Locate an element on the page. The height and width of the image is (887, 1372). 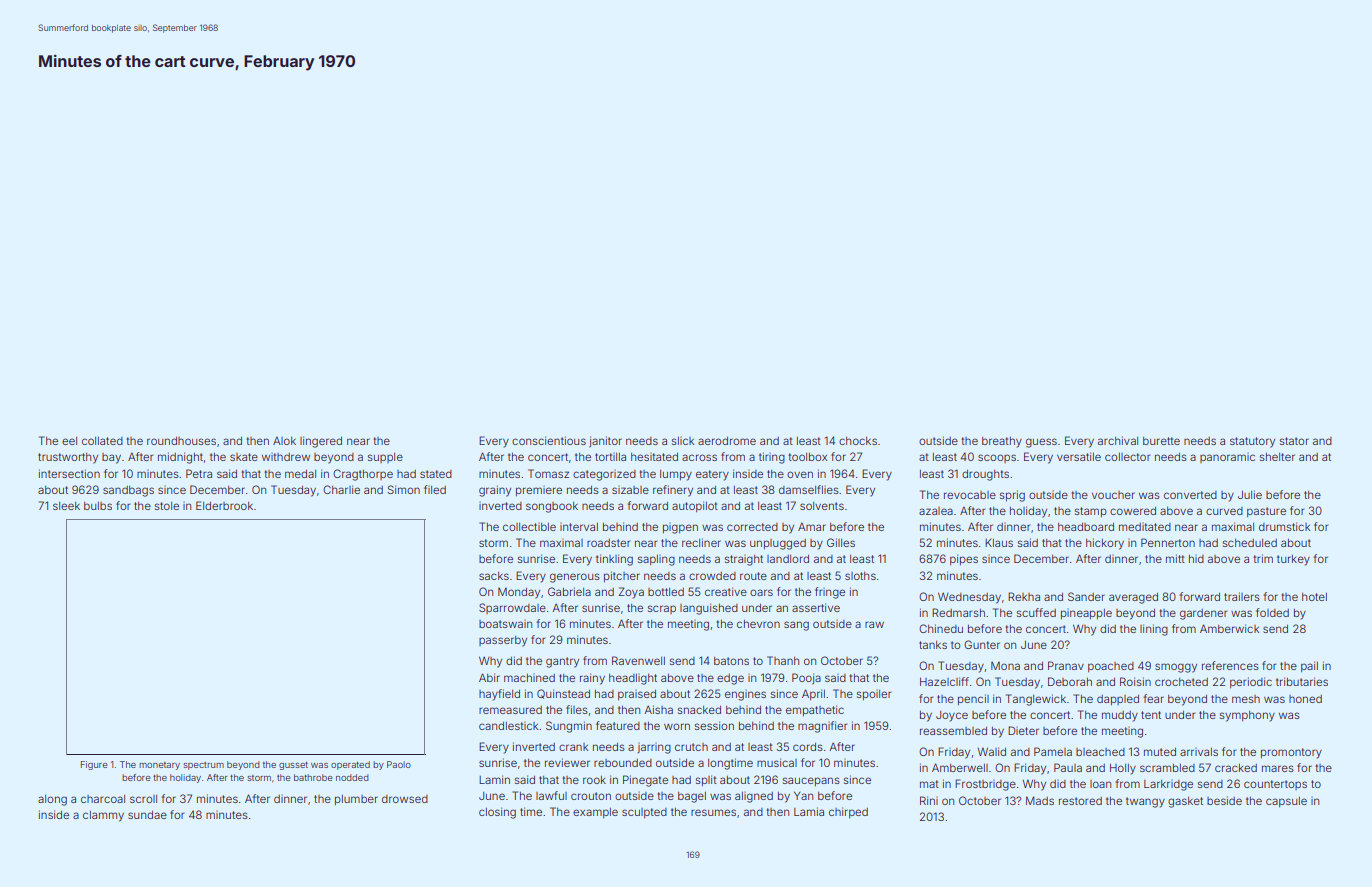
Paolo is located at coordinates (399, 764).
